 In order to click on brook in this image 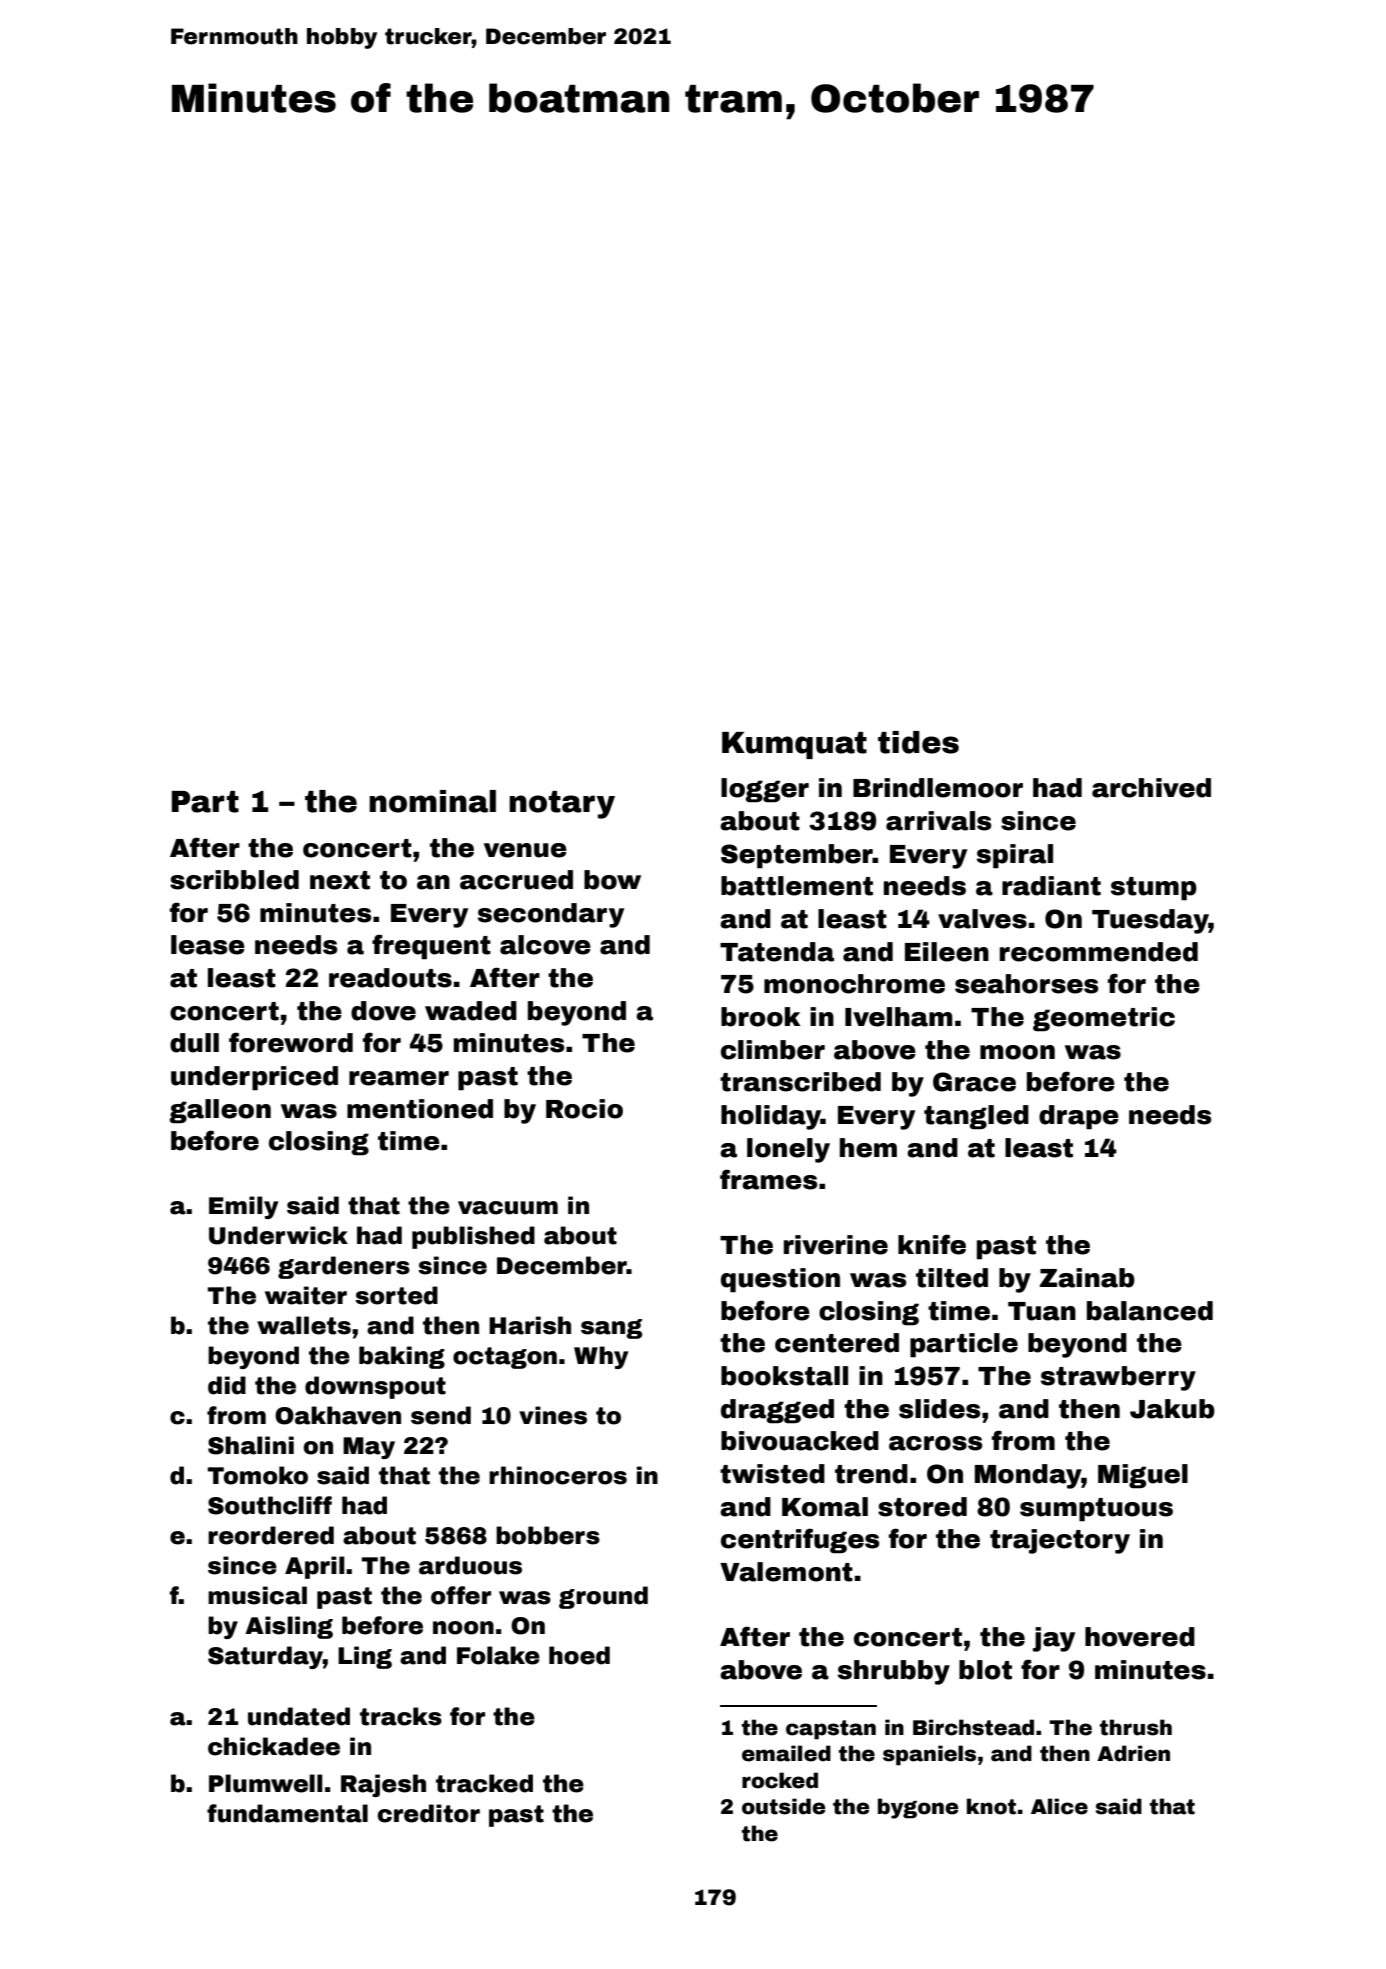, I will do `click(760, 1017)`.
